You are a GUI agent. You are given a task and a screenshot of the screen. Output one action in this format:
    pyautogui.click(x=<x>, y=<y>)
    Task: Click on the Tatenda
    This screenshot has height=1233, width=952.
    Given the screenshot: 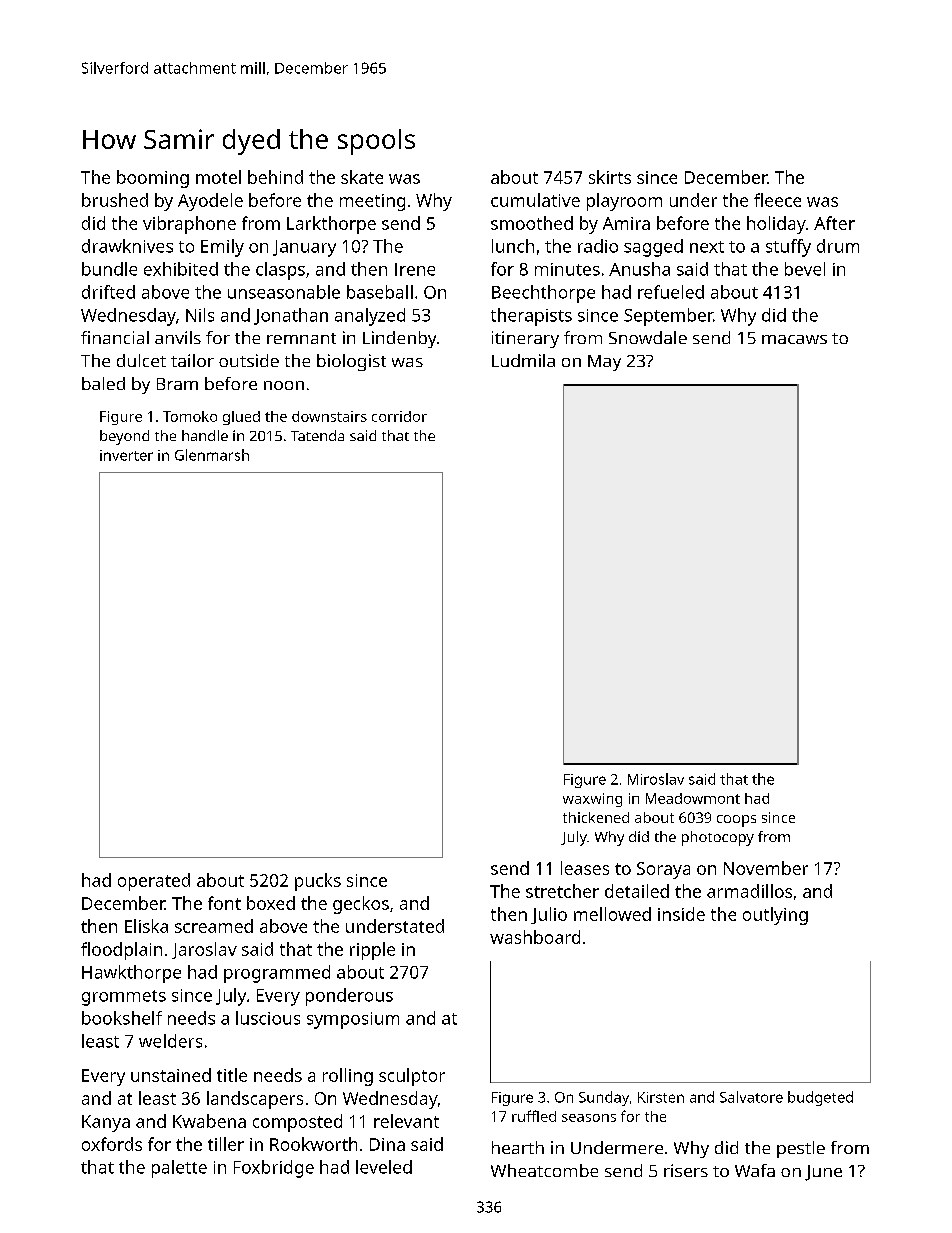 What is the action you would take?
    pyautogui.click(x=317, y=435)
